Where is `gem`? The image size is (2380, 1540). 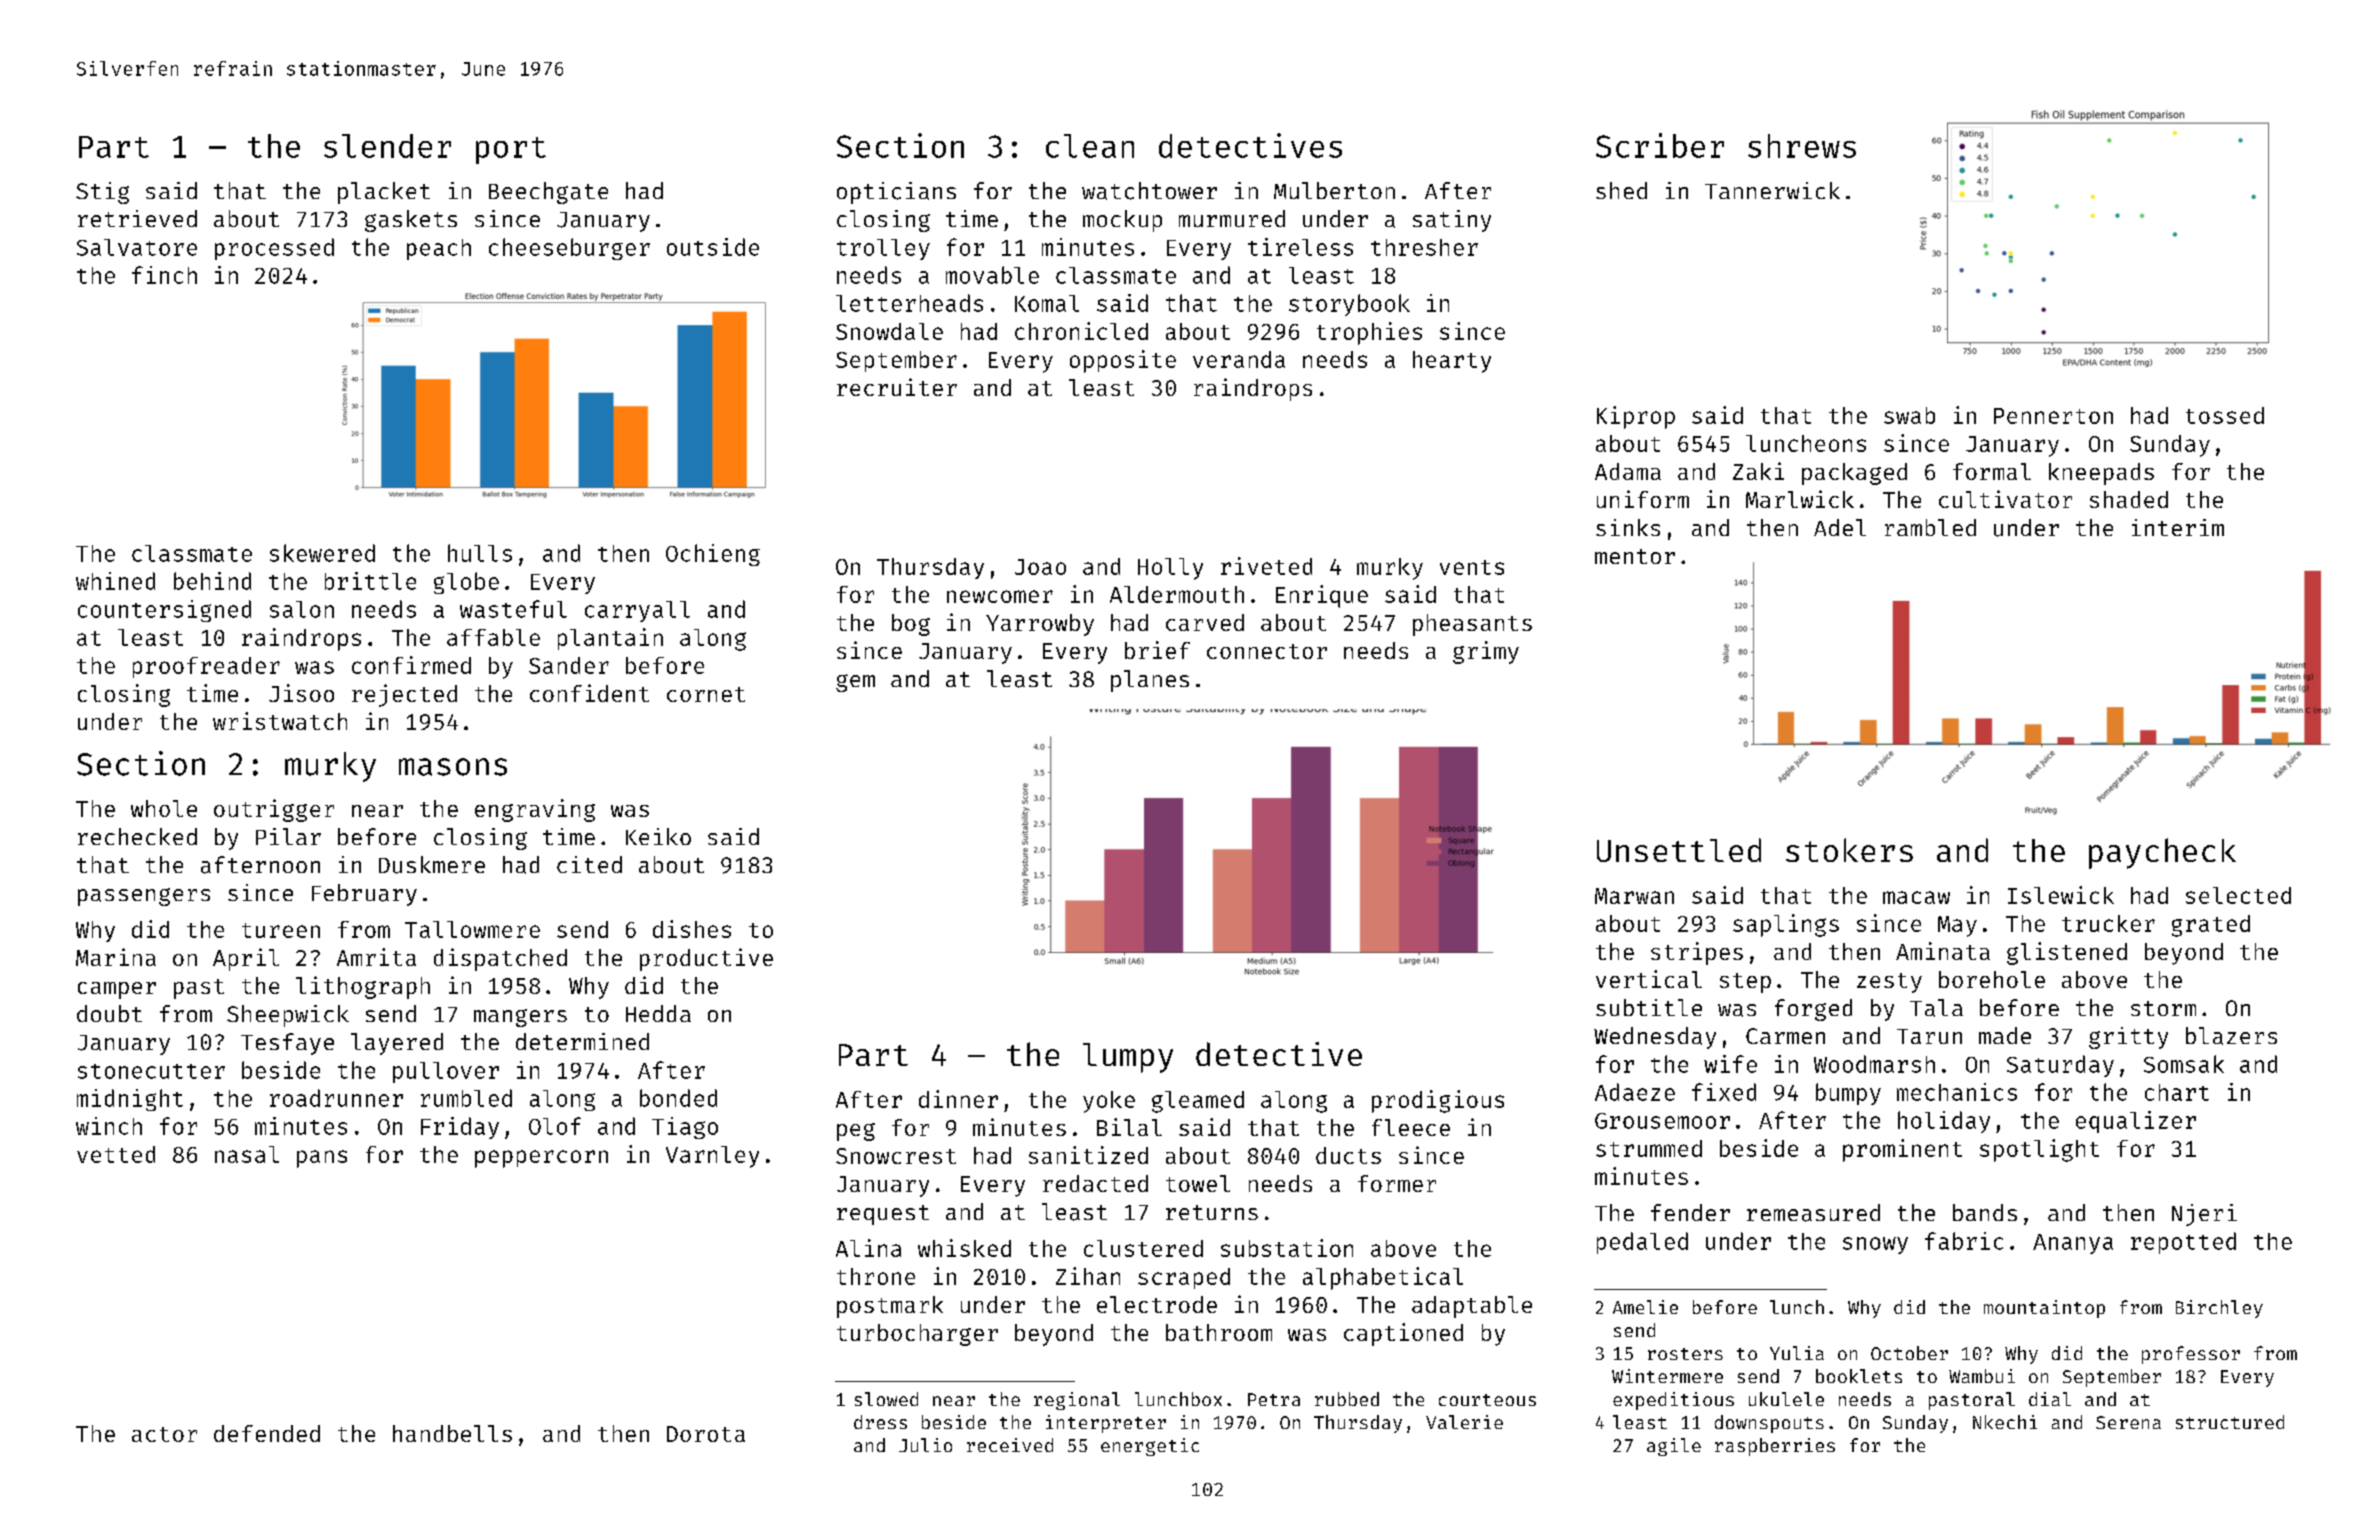
gem is located at coordinates (855, 683).
